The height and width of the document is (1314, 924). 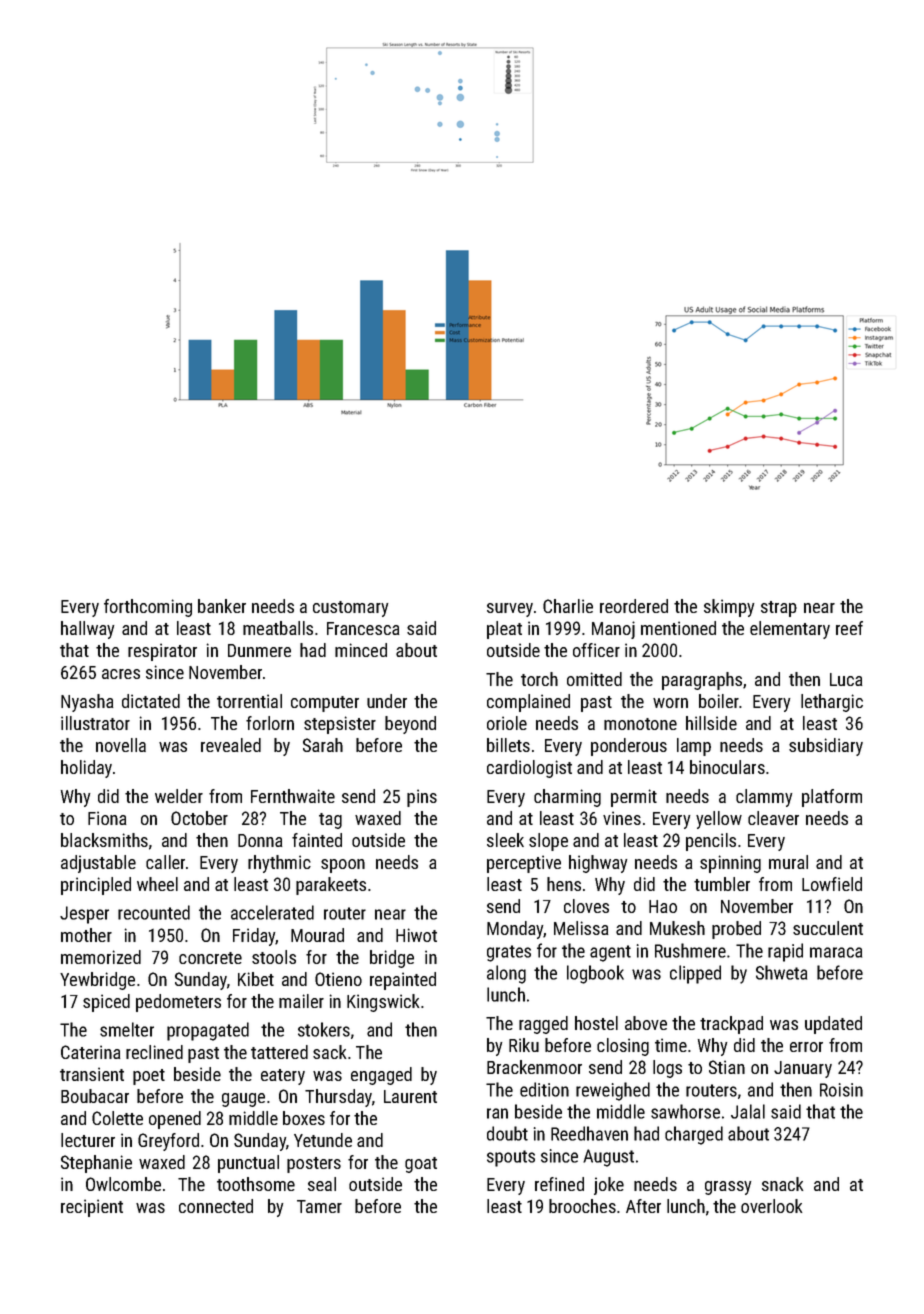 What do you see at coordinates (243, 1100) in the document?
I see `gauge` at bounding box center [243, 1100].
